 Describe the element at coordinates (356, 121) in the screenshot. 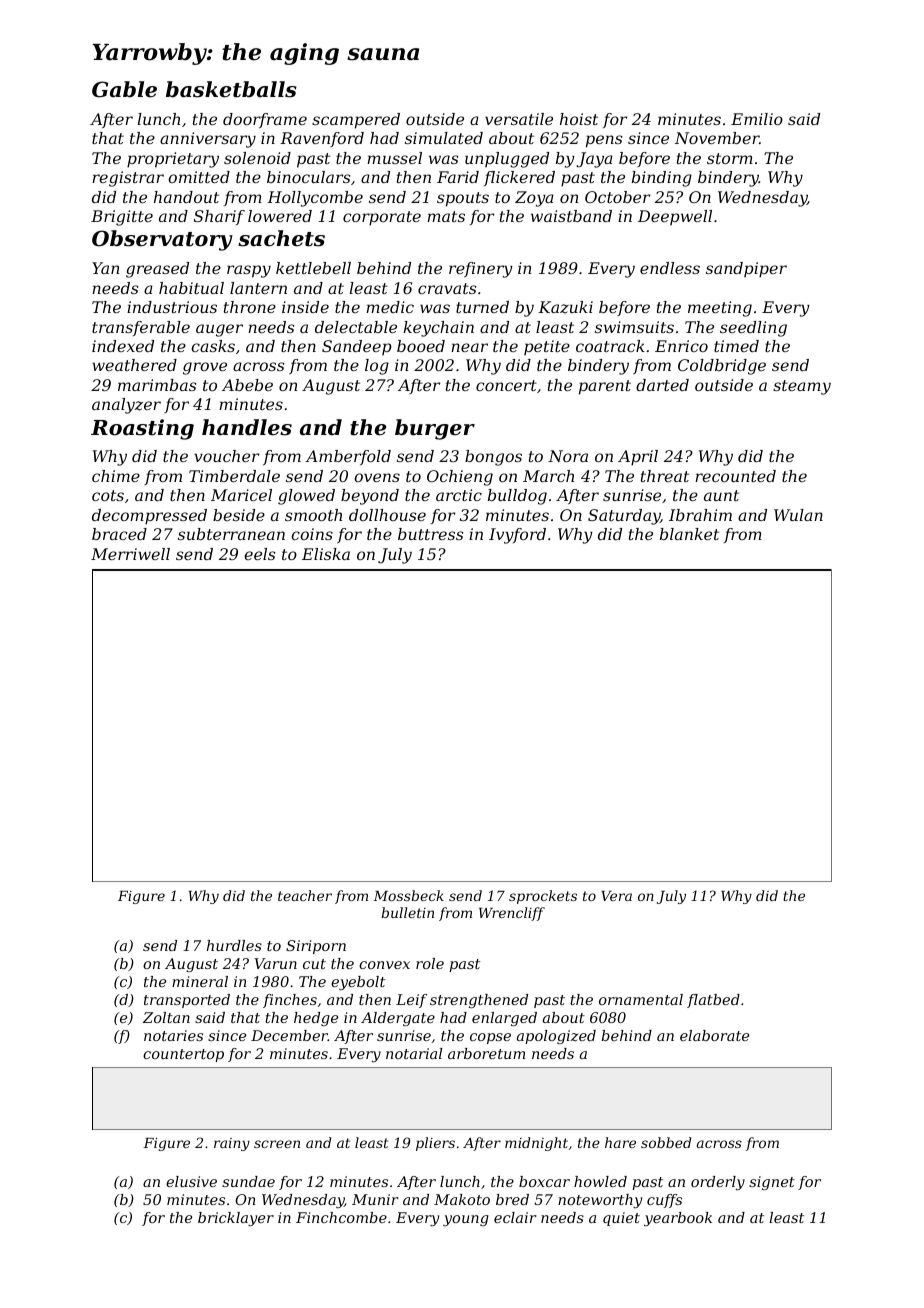

I see `scampered` at that location.
